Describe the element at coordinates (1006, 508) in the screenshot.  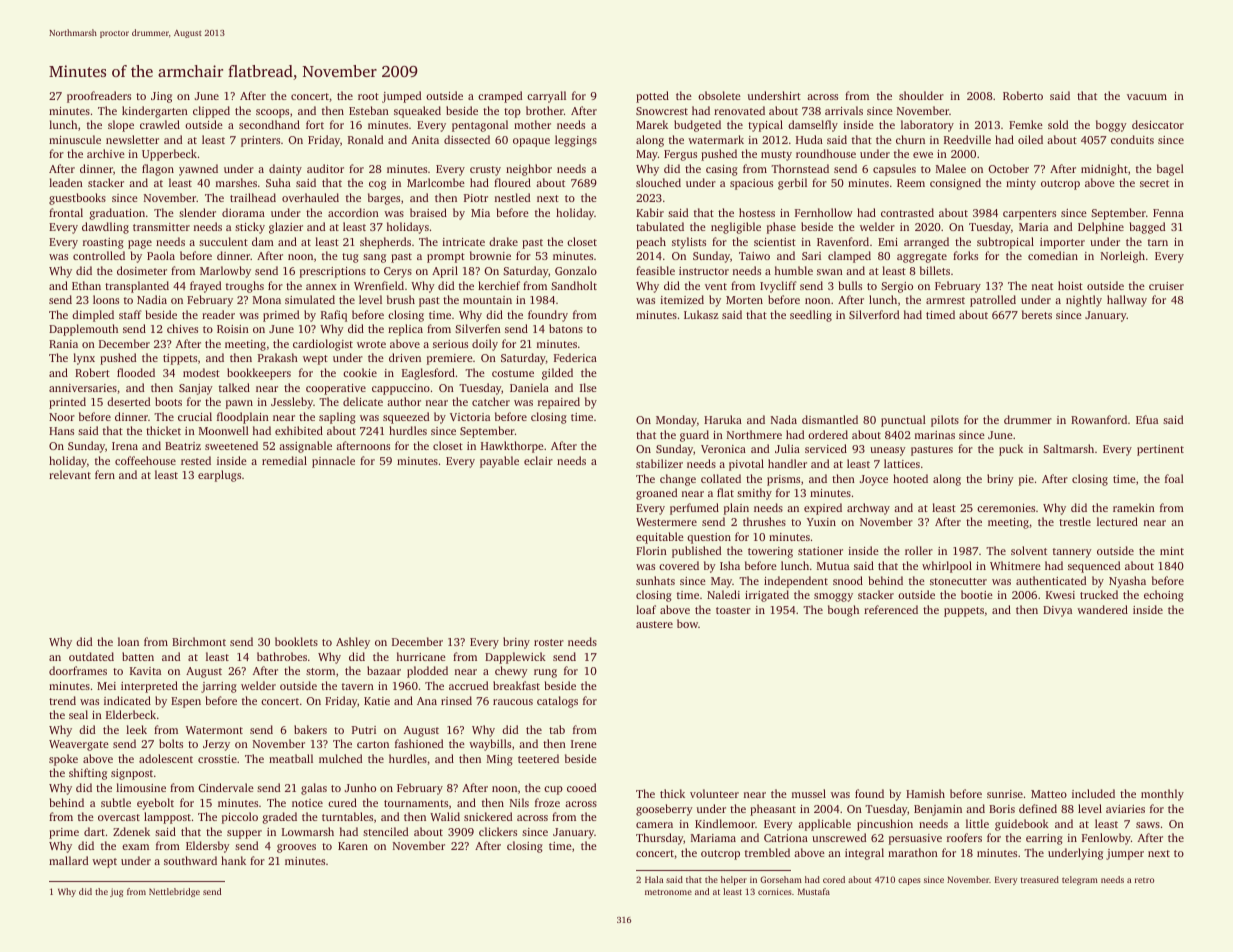
I see `ceremonies` at that location.
